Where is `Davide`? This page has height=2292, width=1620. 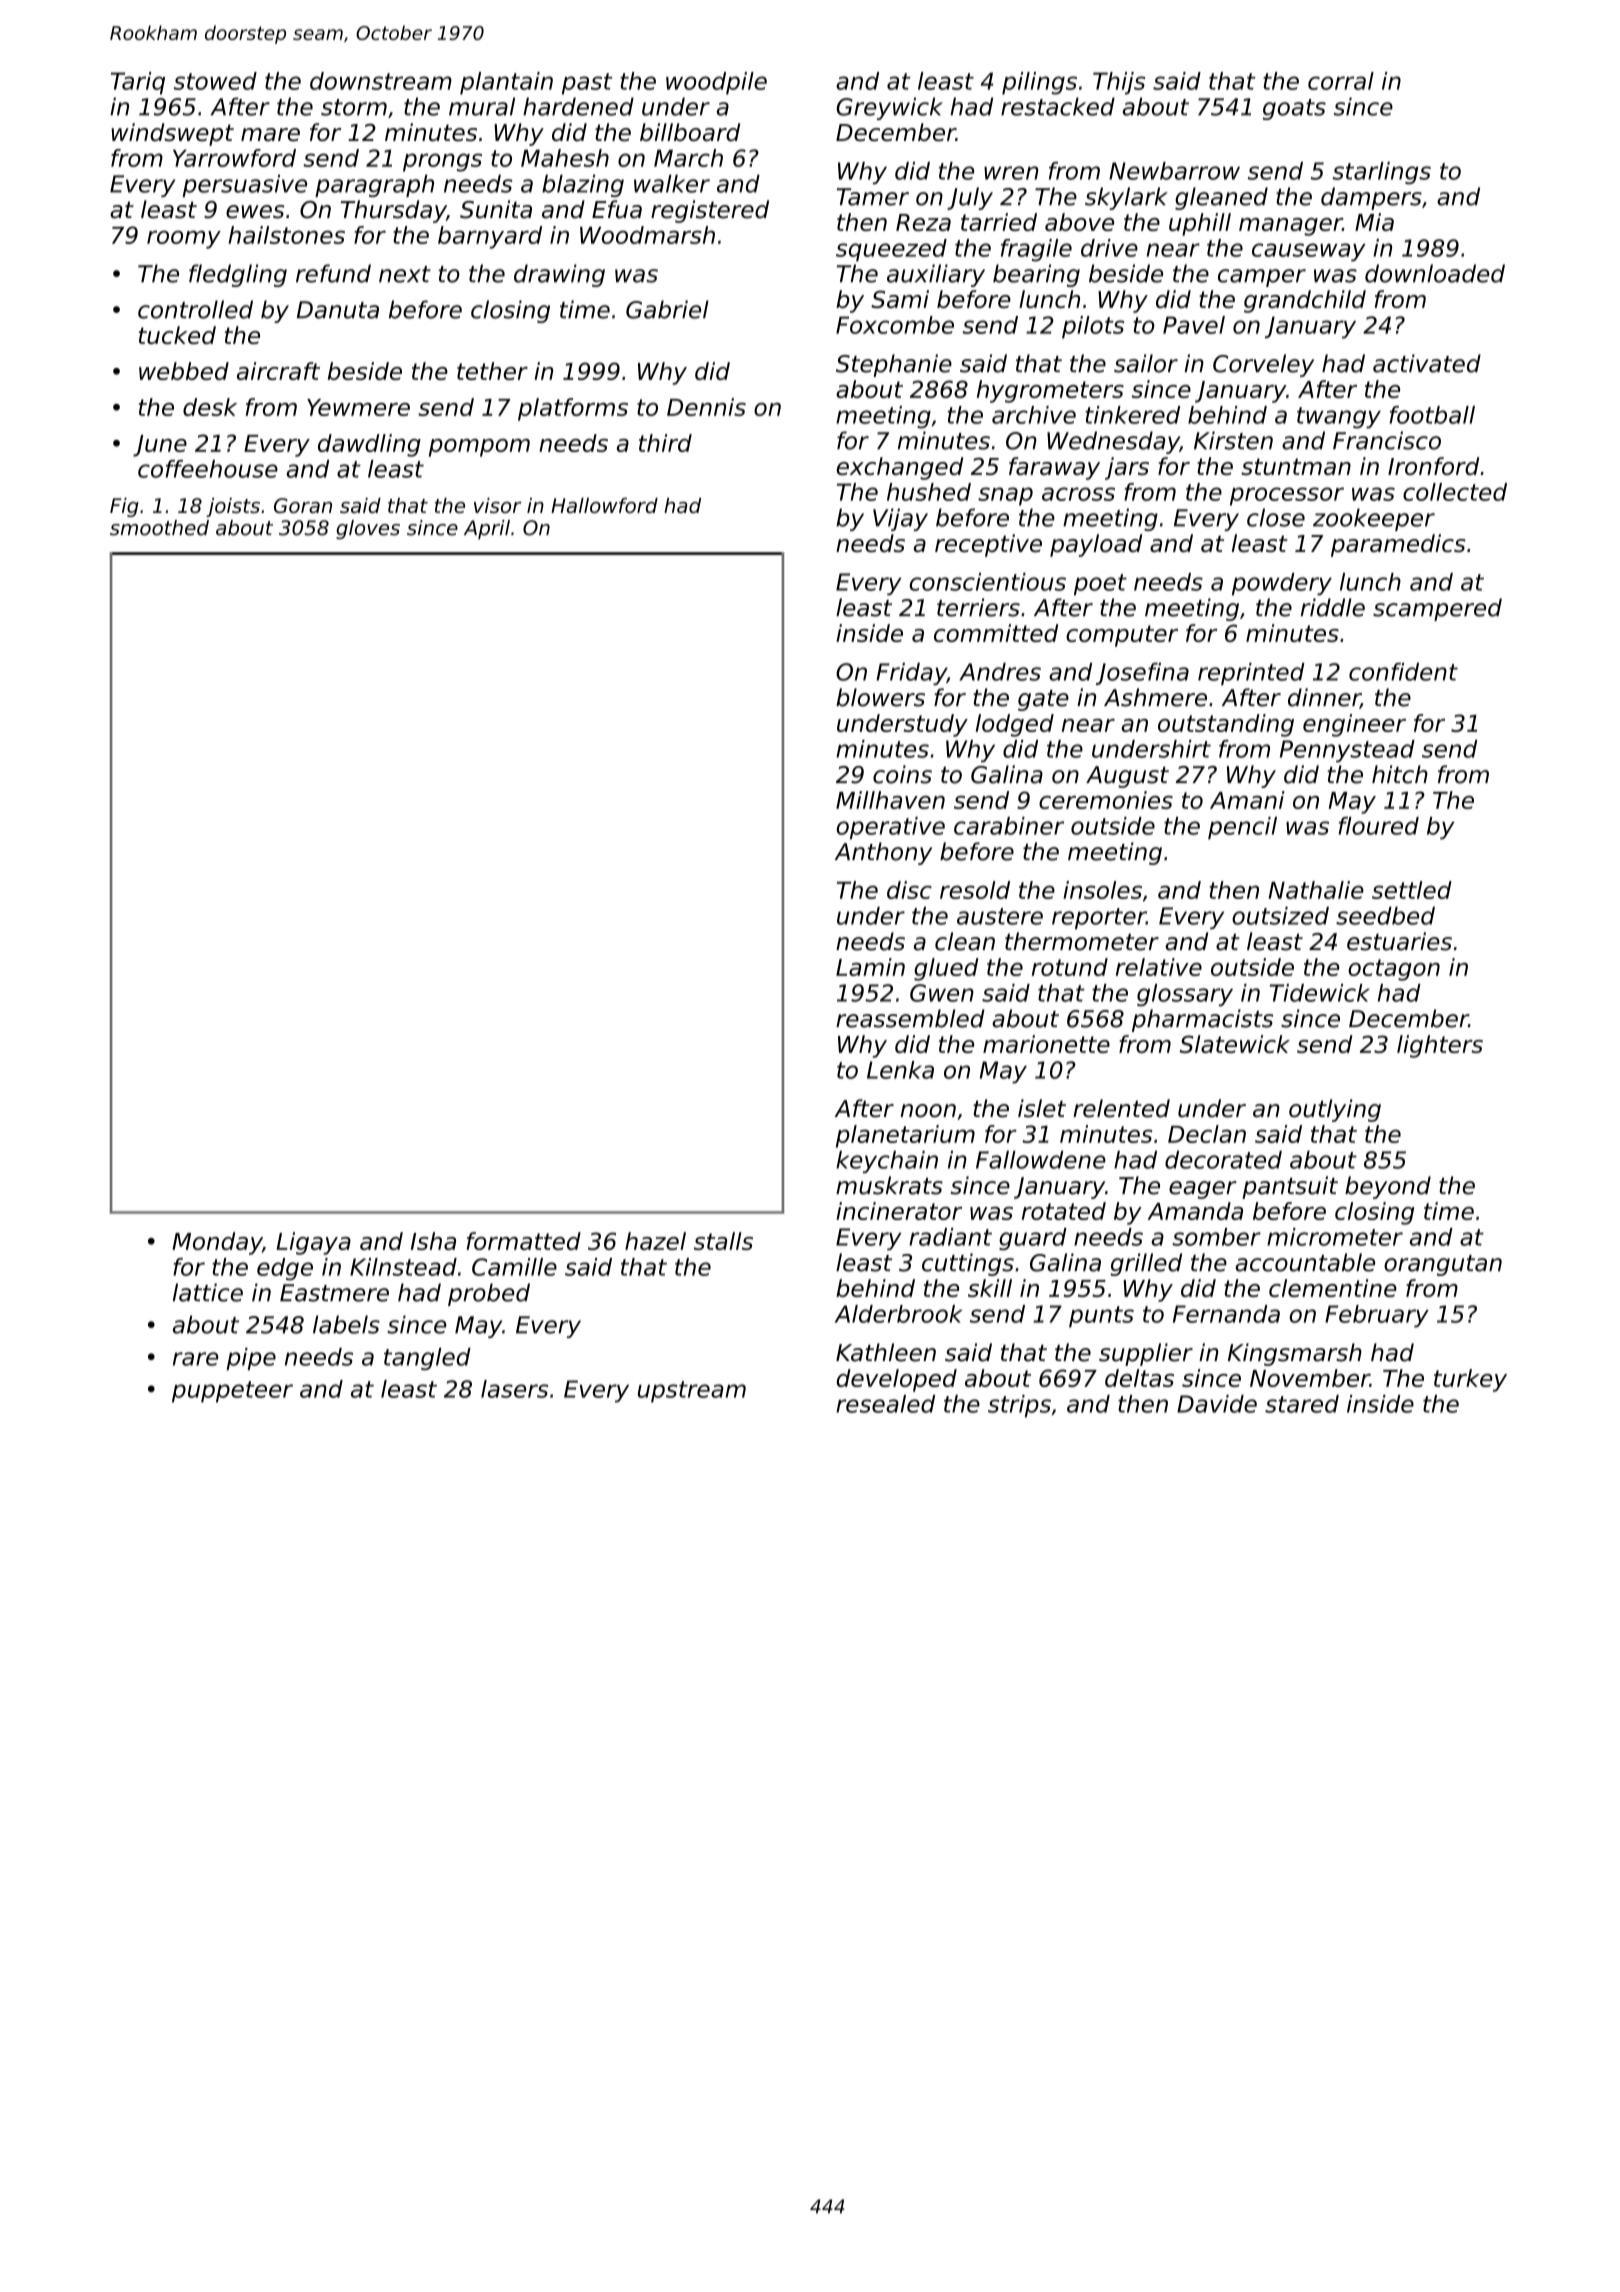
Davide is located at coordinates (1217, 1404).
